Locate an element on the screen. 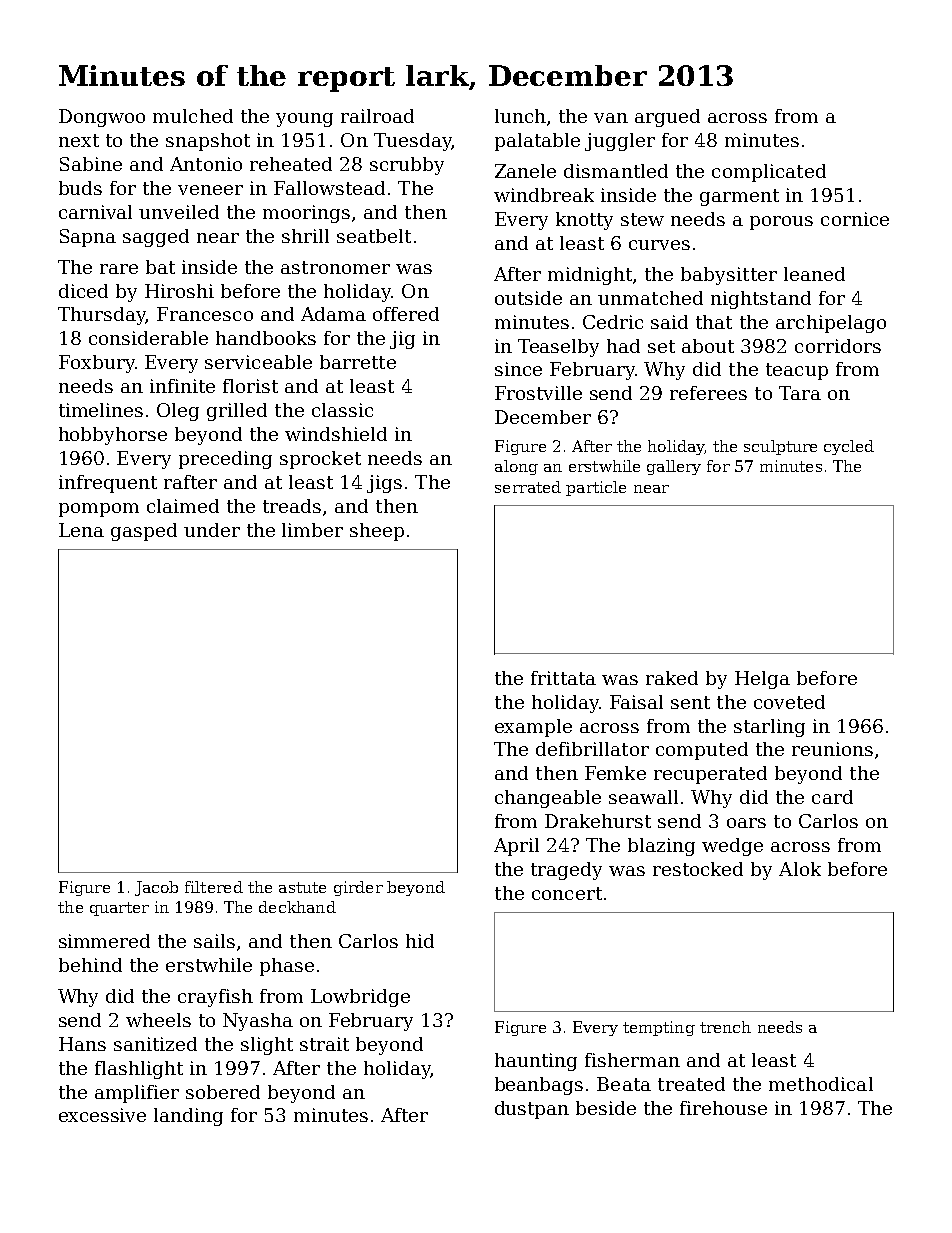  argued is located at coordinates (667, 118).
